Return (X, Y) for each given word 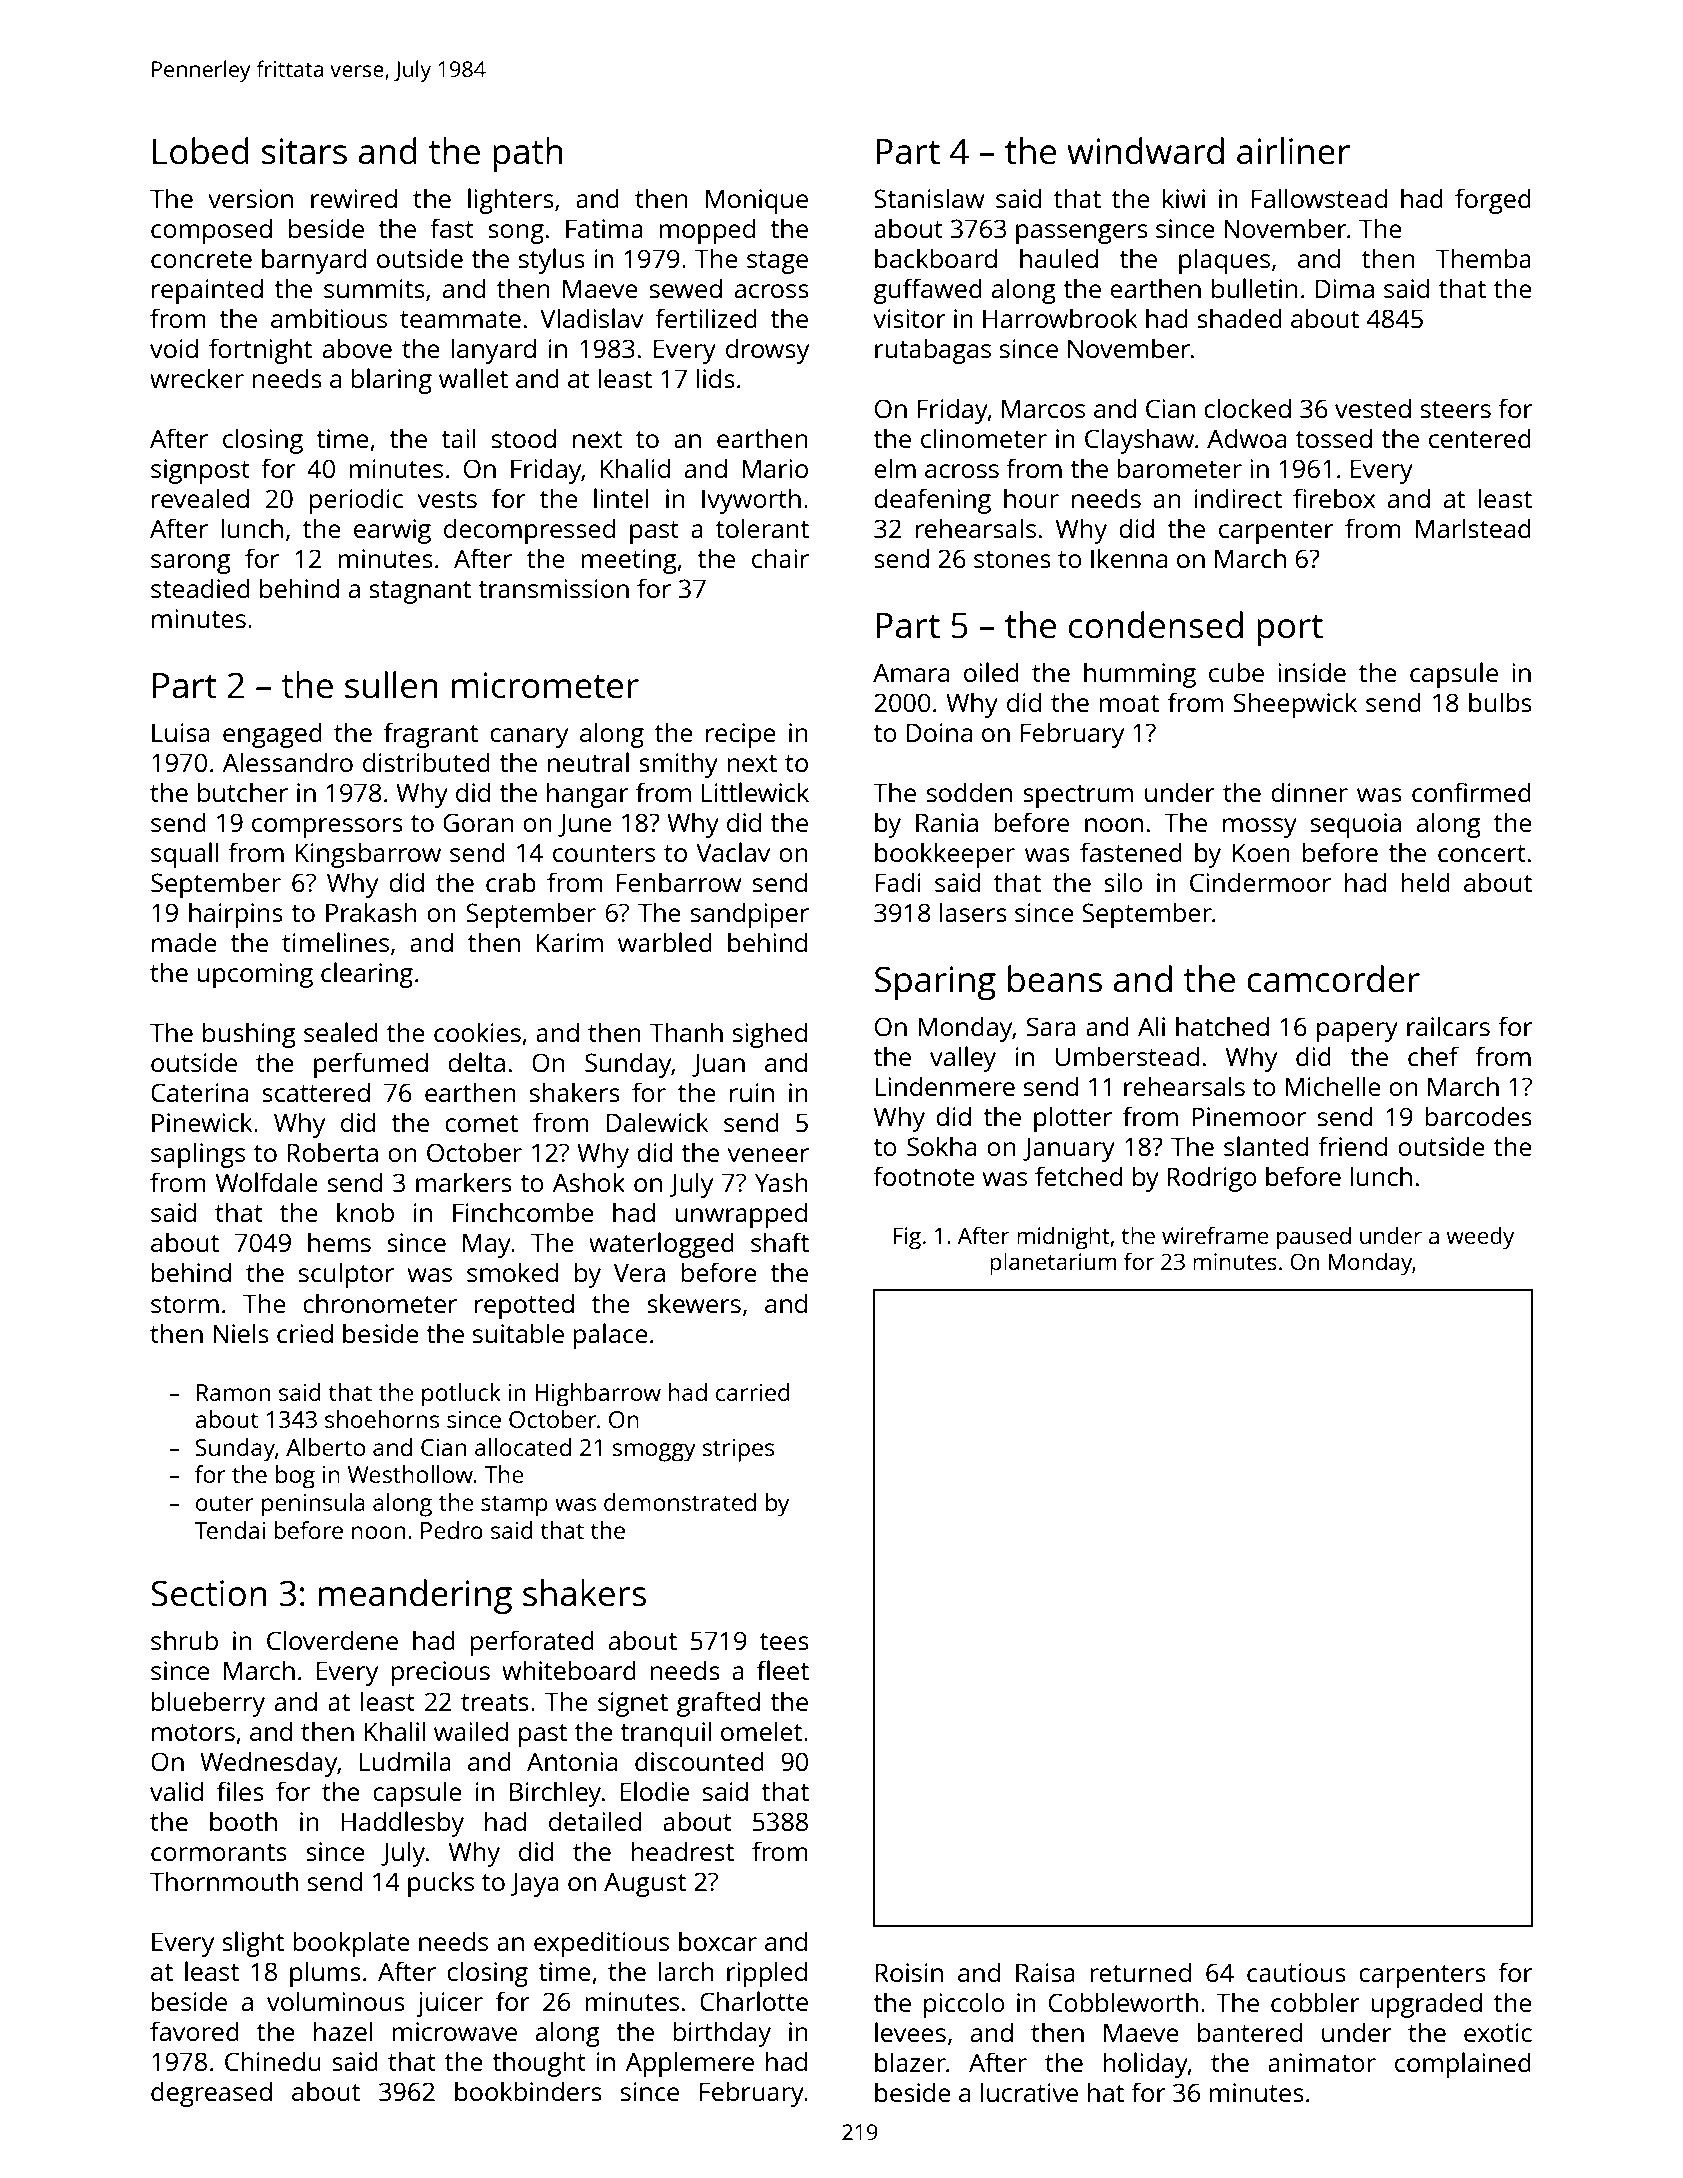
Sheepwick (1295, 705)
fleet (783, 1670)
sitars (304, 151)
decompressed (529, 531)
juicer (449, 2004)
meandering (415, 1596)
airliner (1293, 151)
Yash (781, 1182)
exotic (1498, 2032)
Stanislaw (929, 198)
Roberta (332, 1152)
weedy (1480, 1238)
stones (1012, 559)
